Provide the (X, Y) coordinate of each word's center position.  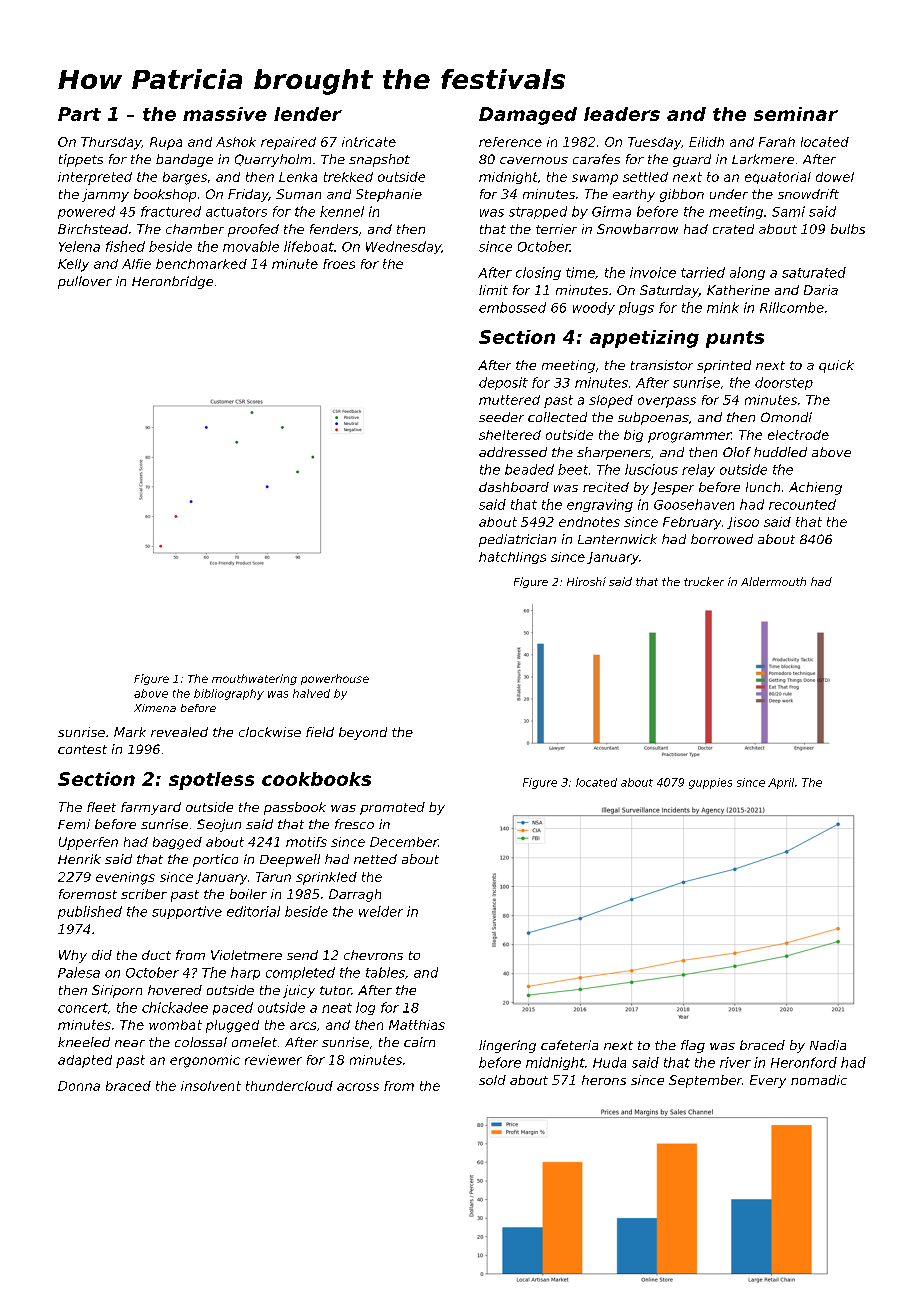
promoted (392, 808)
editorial (253, 911)
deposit (503, 383)
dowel (835, 177)
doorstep (784, 383)
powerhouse (335, 679)
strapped (538, 212)
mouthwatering (254, 679)
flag (693, 1046)
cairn (419, 1042)
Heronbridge (172, 282)
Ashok (236, 142)
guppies (710, 783)
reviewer (273, 1060)
